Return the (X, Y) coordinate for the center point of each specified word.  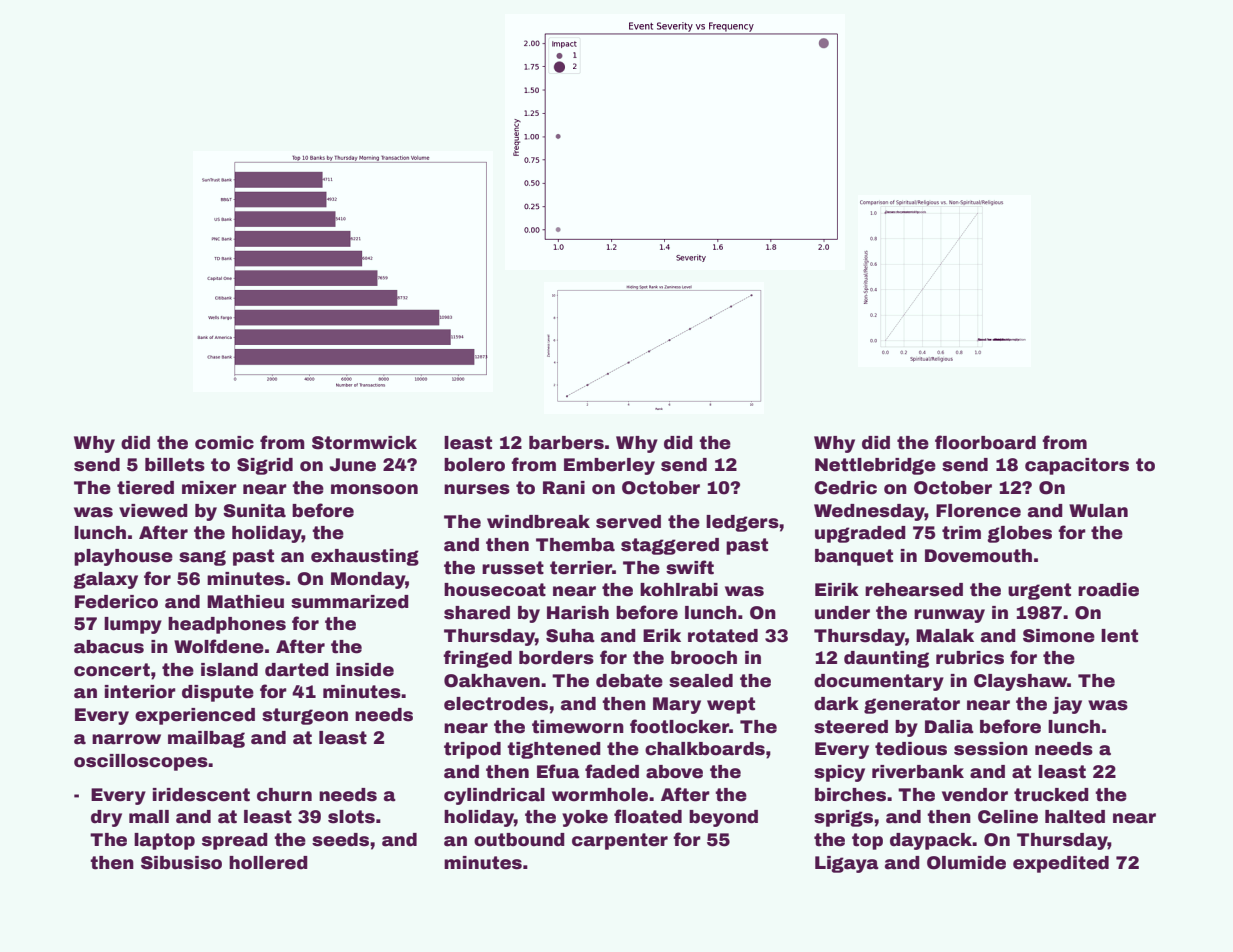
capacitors (1077, 466)
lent (1119, 636)
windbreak (538, 522)
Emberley (609, 466)
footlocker (679, 726)
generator (912, 705)
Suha (570, 636)
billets (175, 465)
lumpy (133, 625)
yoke (585, 818)
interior (140, 692)
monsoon (374, 489)
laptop (164, 841)
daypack (931, 841)
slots (351, 817)
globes (1019, 534)
